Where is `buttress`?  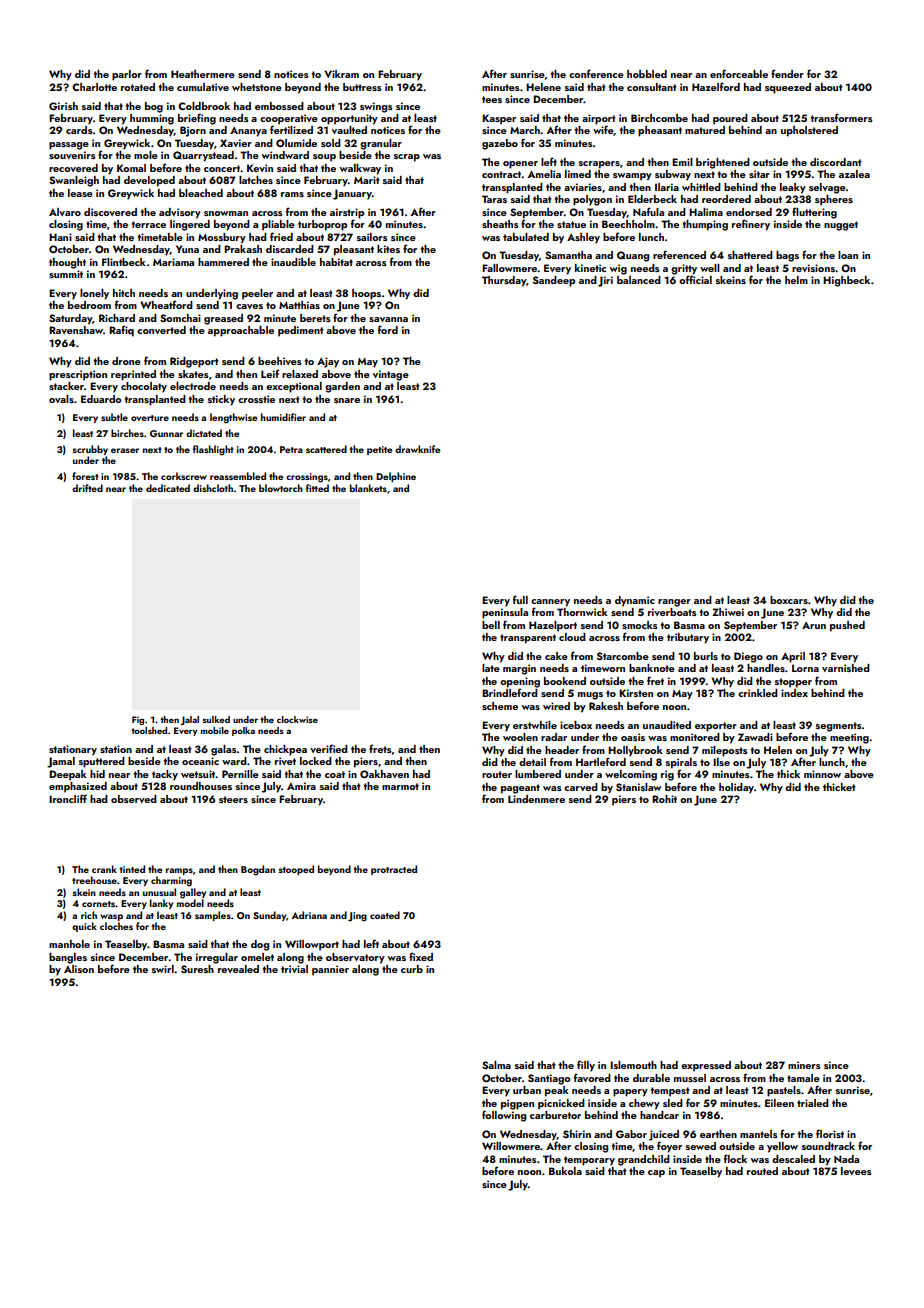
buttress is located at coordinates (362, 87).
